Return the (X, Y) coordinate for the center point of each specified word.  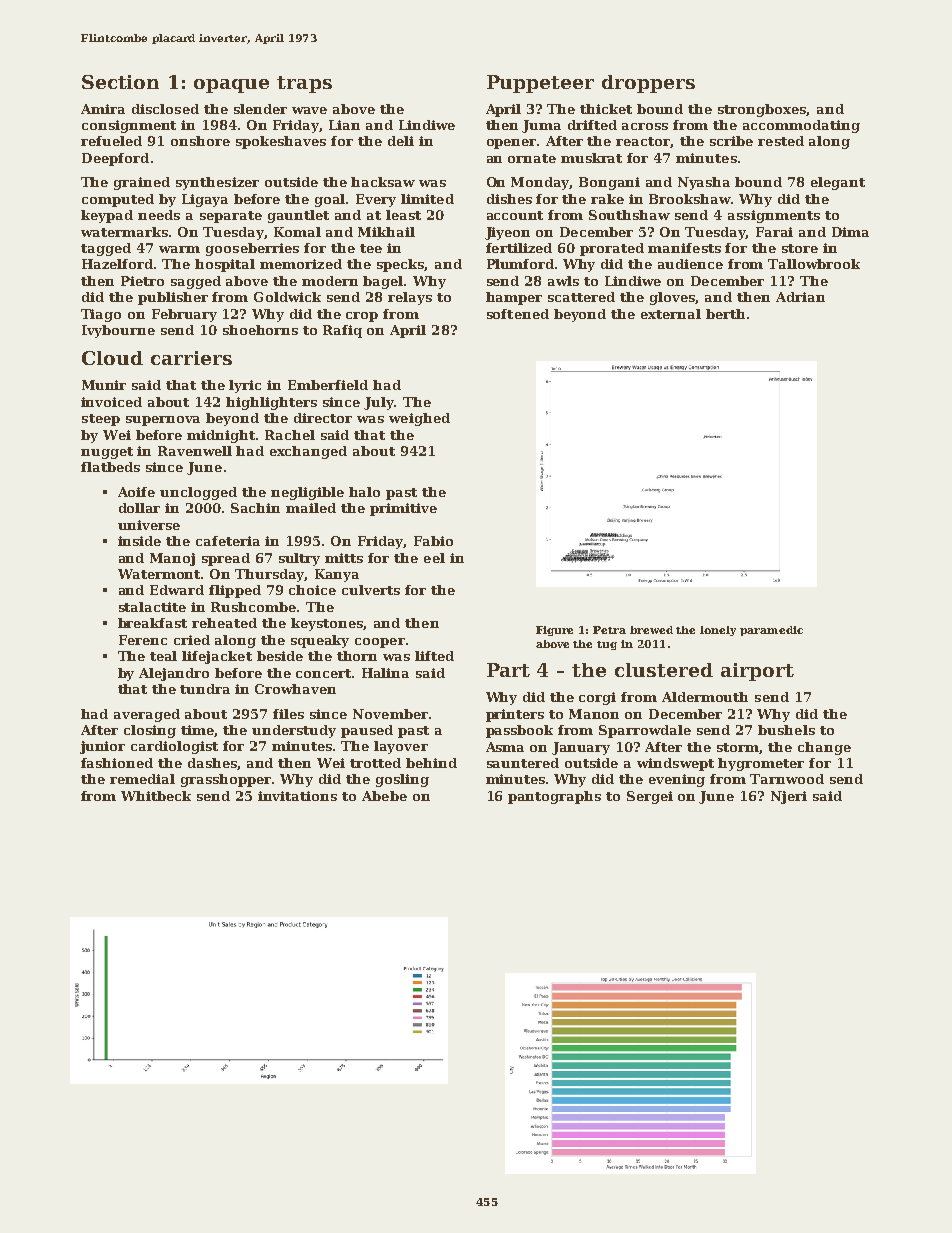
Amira (103, 109)
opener (512, 144)
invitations (297, 796)
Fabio (433, 541)
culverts (371, 590)
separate (231, 217)
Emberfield (328, 385)
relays (410, 298)
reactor (643, 142)
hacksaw (383, 182)
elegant (838, 183)
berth (725, 314)
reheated (224, 623)
